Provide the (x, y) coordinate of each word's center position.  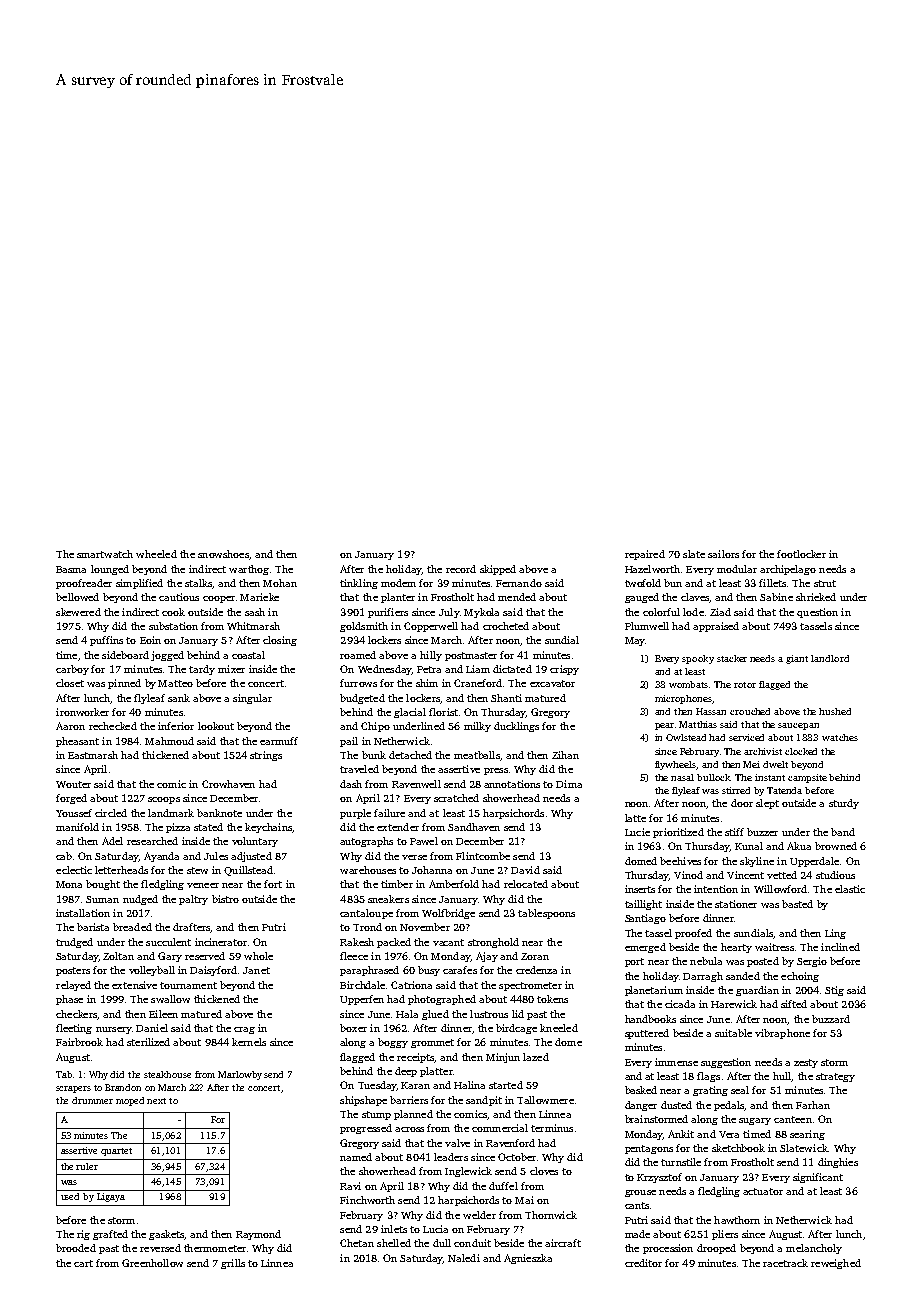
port (634, 962)
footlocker (801, 554)
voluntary (255, 842)
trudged (74, 943)
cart (83, 1263)
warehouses (368, 870)
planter (398, 598)
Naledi (464, 1258)
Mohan (280, 583)
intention (716, 889)
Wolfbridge (448, 914)
